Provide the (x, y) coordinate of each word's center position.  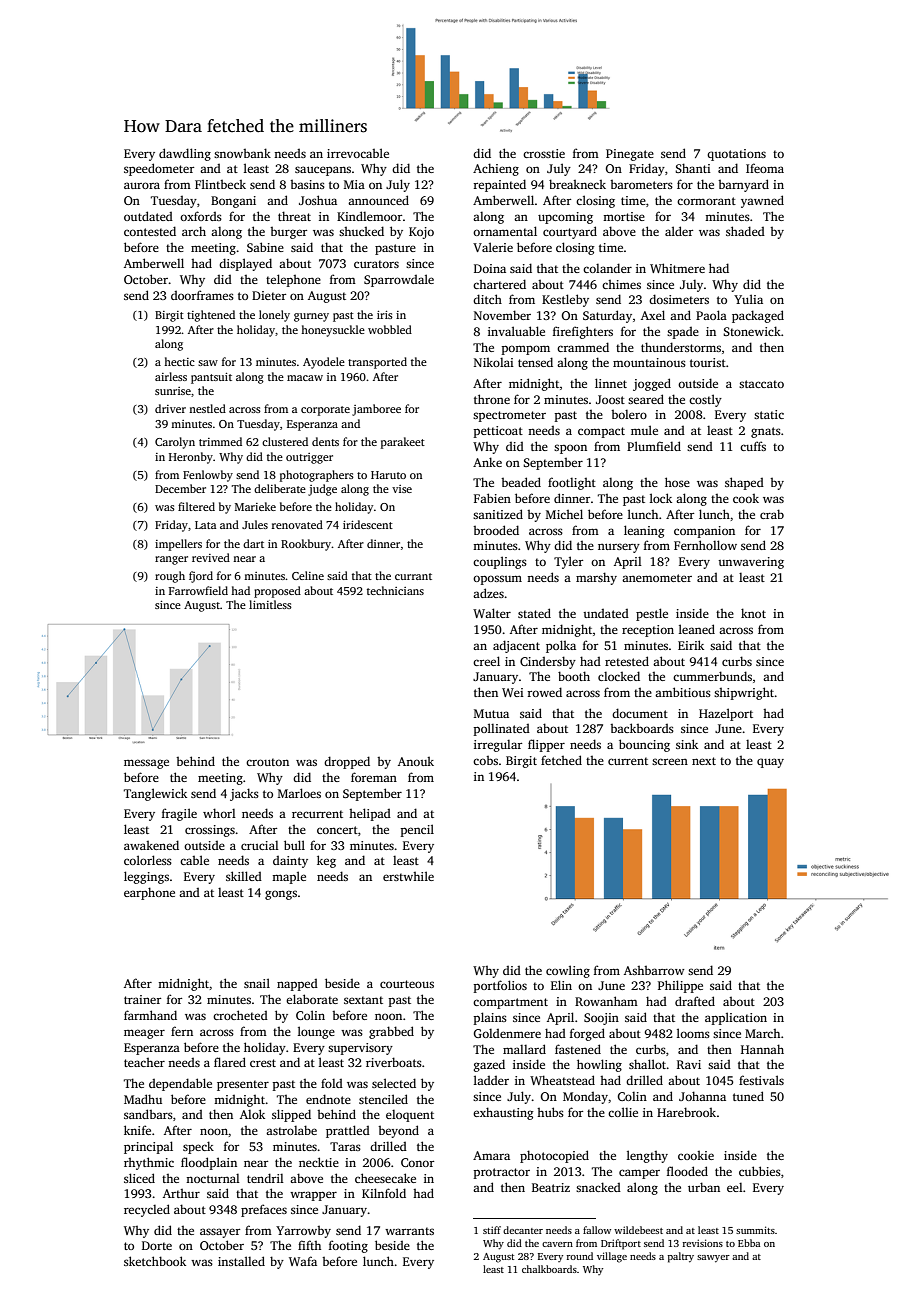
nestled (207, 408)
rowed (545, 692)
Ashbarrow (654, 970)
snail (257, 983)
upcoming (565, 218)
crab (772, 514)
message (146, 764)
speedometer (159, 169)
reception (648, 631)
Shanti (693, 168)
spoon (570, 449)
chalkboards (549, 1269)
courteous (407, 984)
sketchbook (155, 1261)
